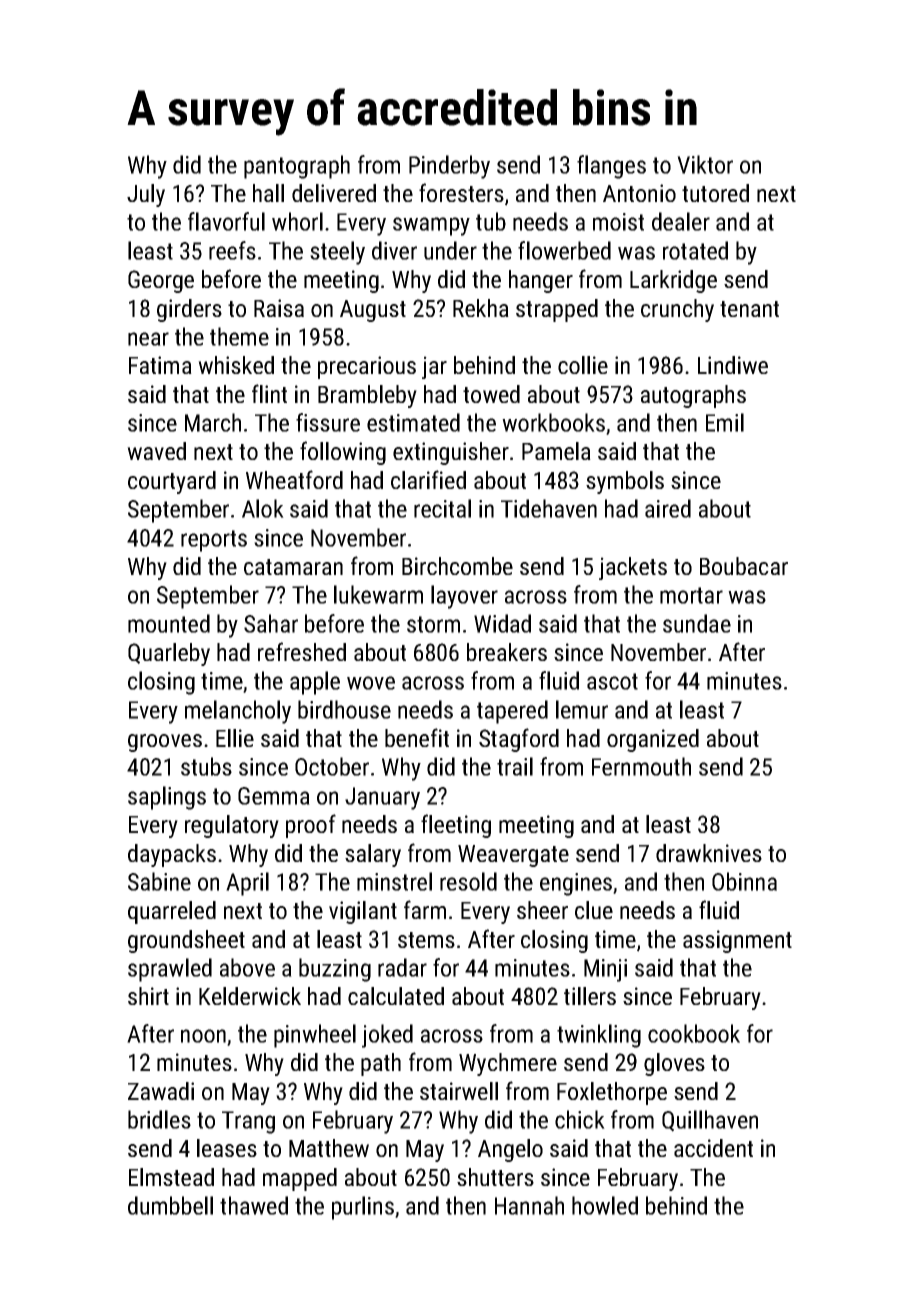 The height and width of the page is (1314, 924). What do you see at coordinates (744, 881) in the page?
I see `Obinna` at bounding box center [744, 881].
